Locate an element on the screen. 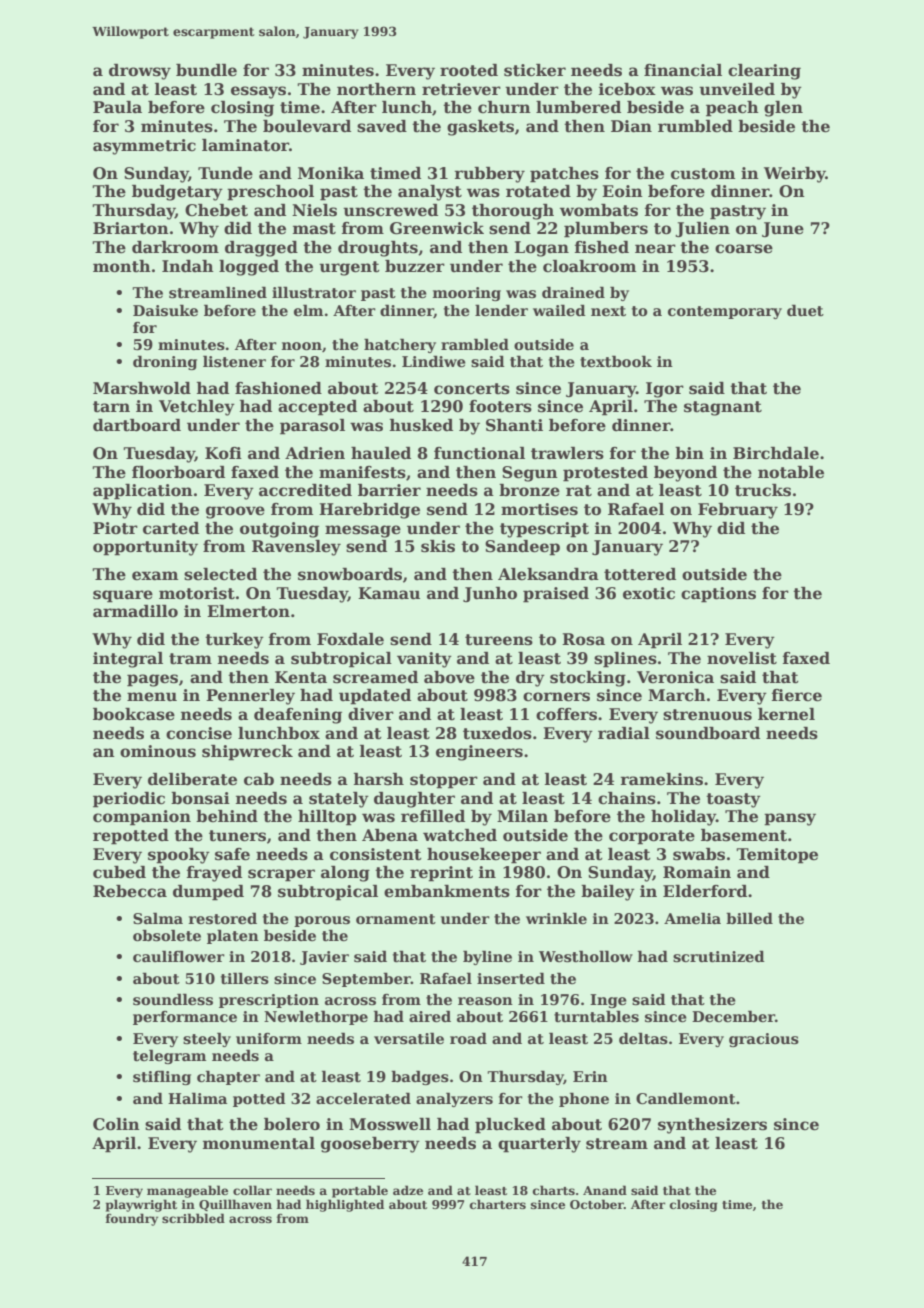 The image size is (924, 1308). Anand is located at coordinates (605, 1190).
